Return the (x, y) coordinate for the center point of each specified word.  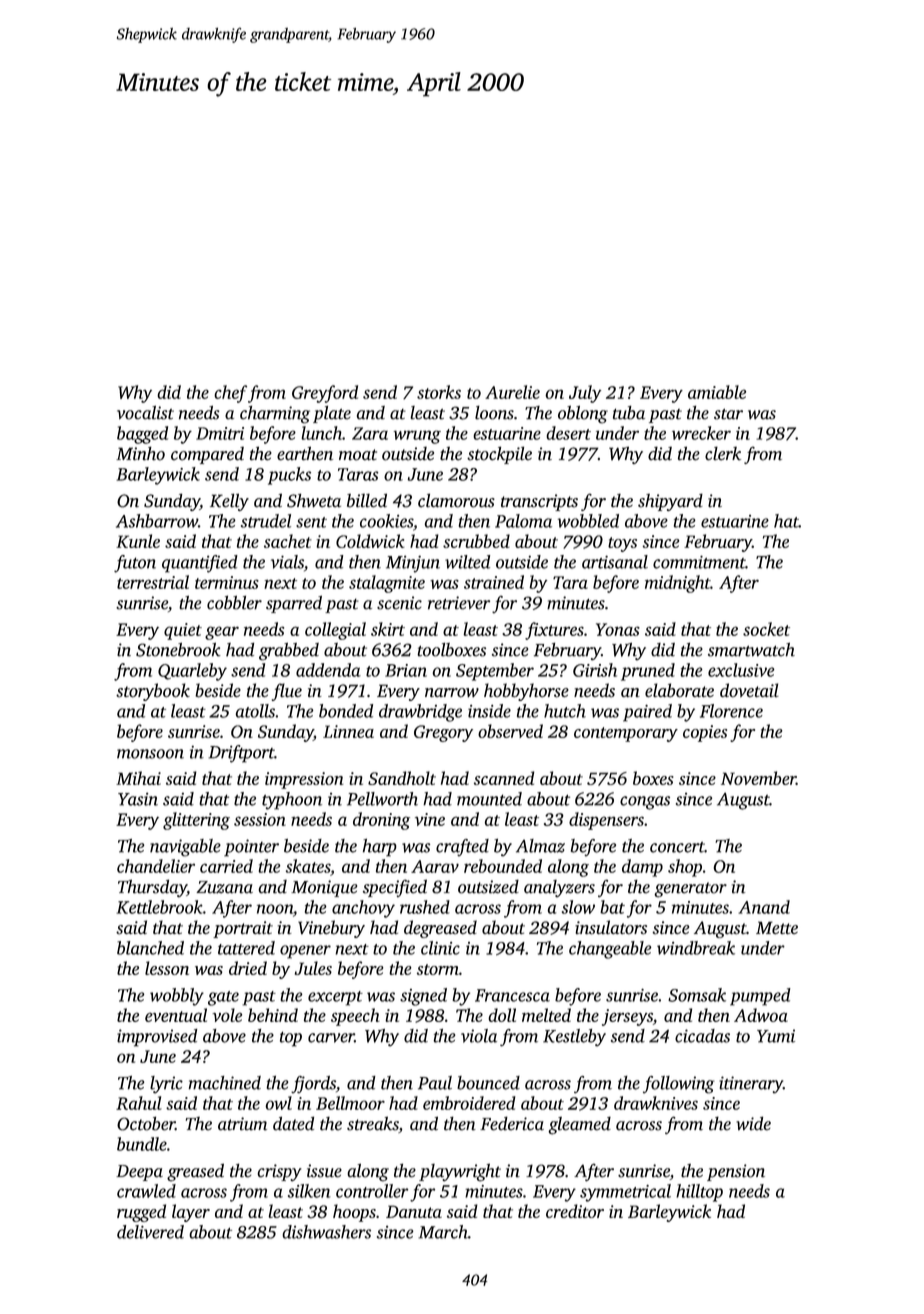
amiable (717, 392)
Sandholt (402, 778)
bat (612, 907)
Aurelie (512, 392)
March (443, 1232)
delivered (150, 1232)
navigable (185, 848)
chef (231, 394)
